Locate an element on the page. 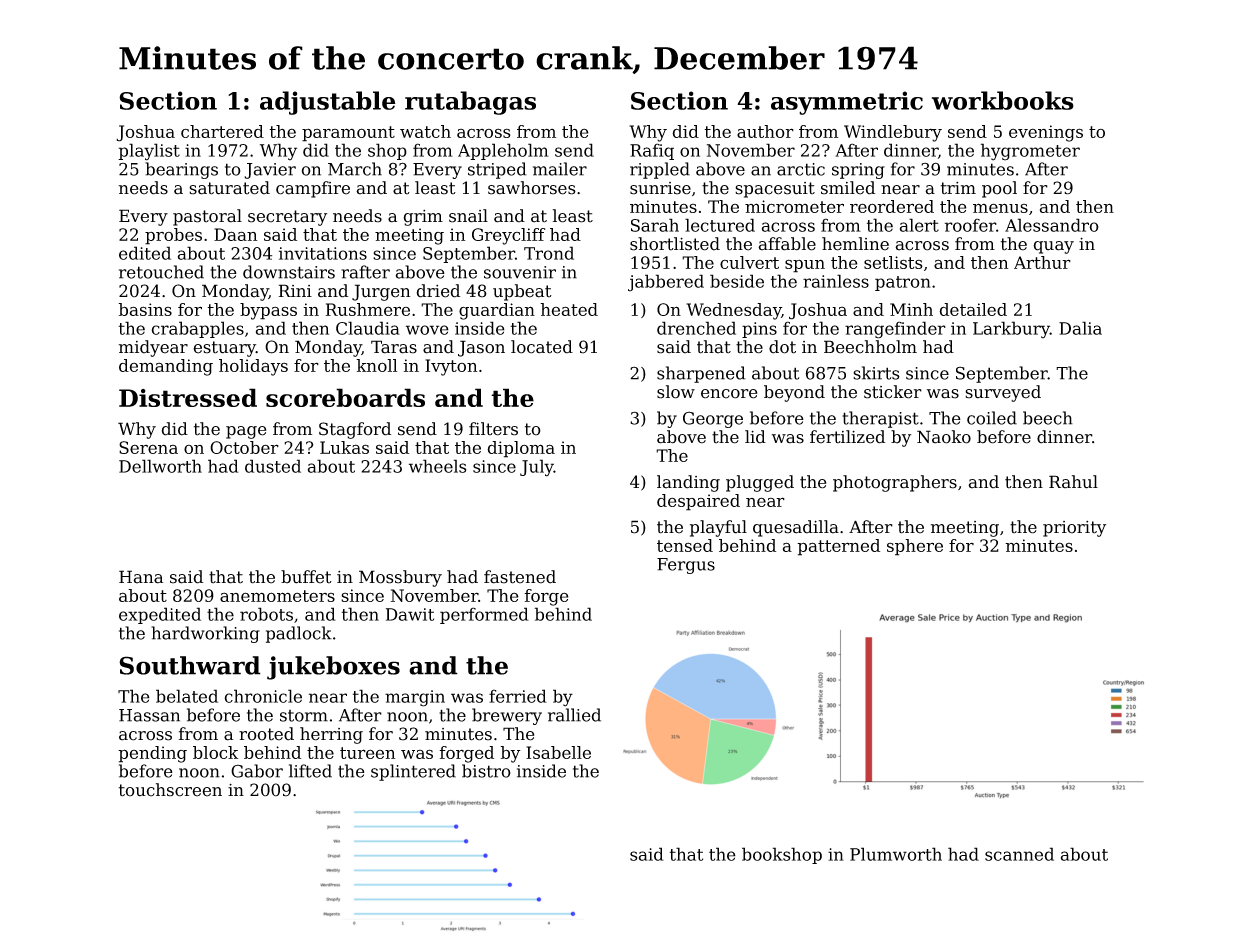 The width and height of the page is (1233, 952). workbooks is located at coordinates (1003, 100).
